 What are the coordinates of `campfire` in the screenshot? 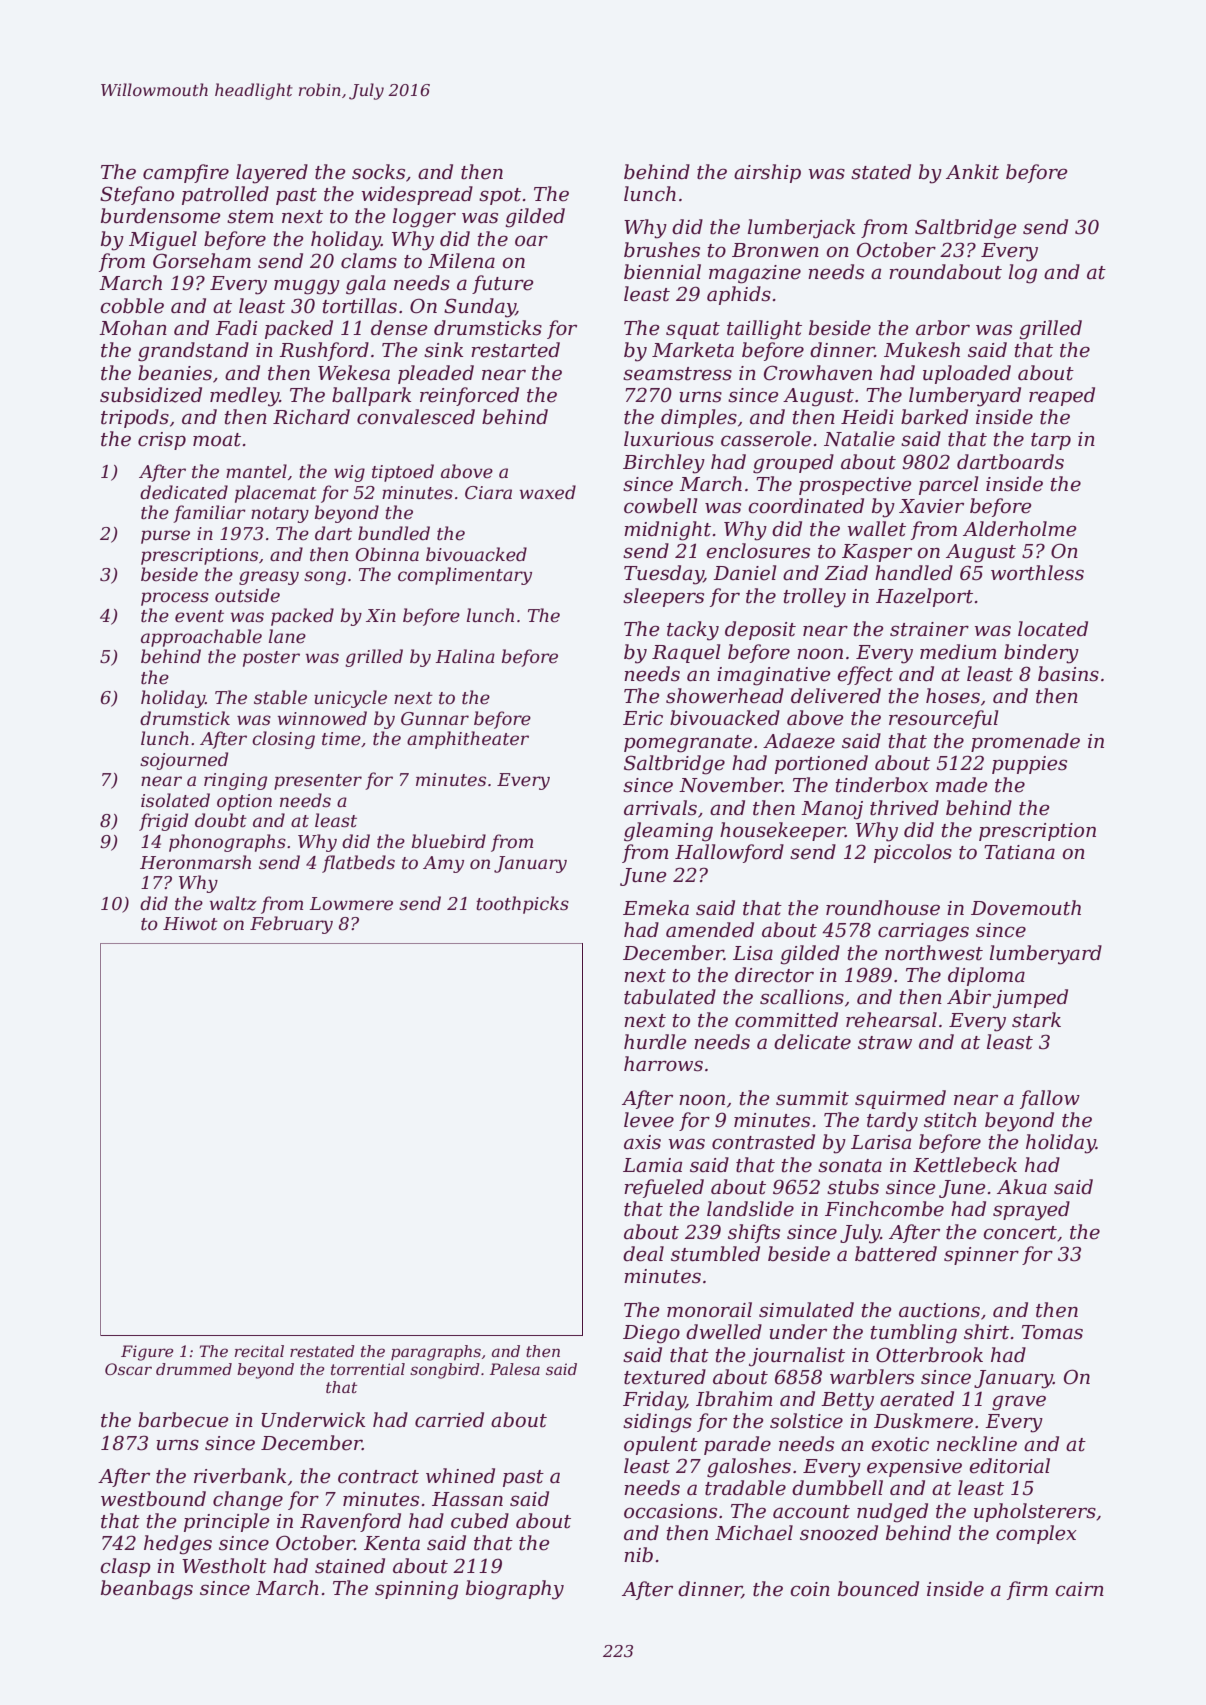 It's located at (186, 173).
